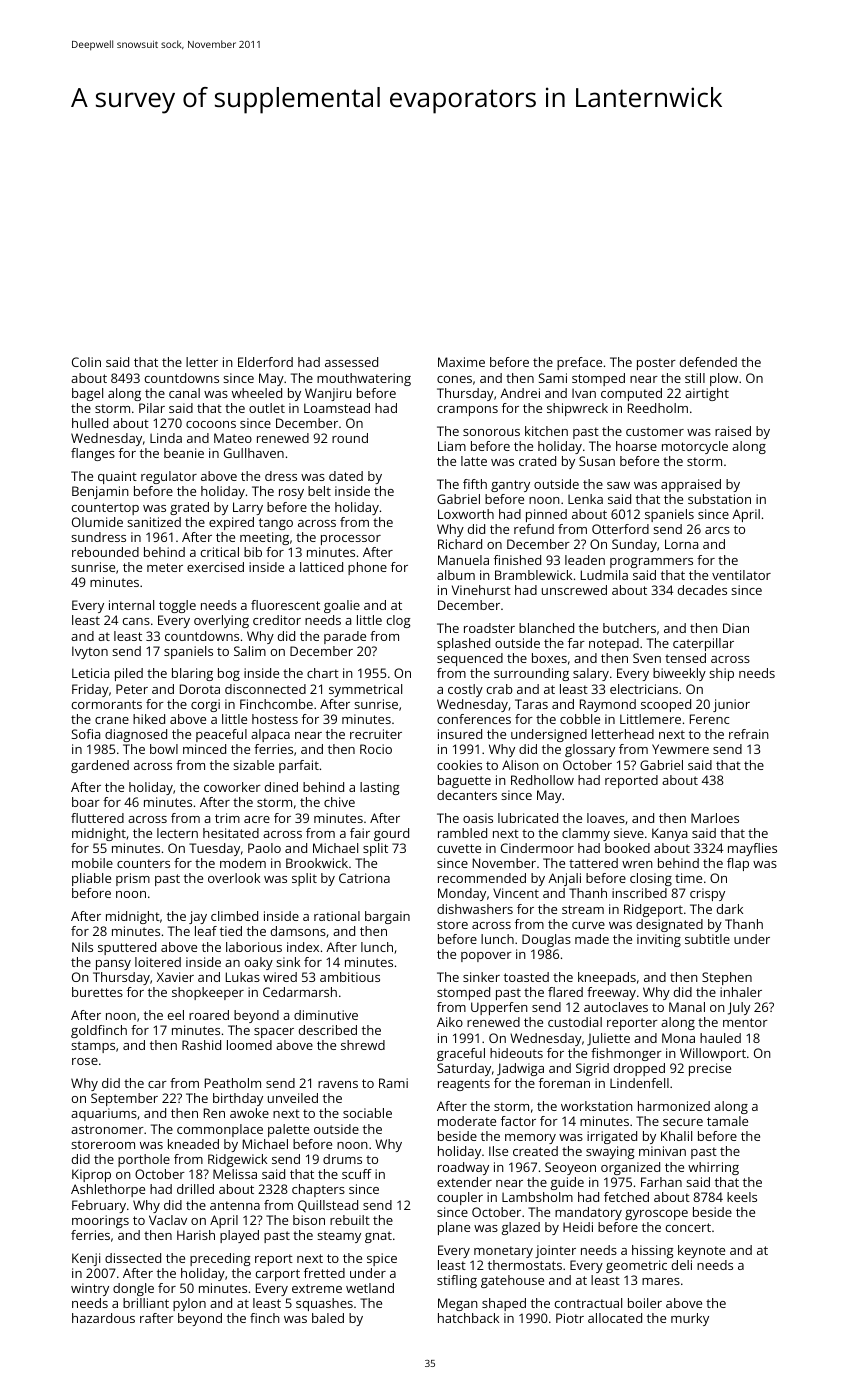 The width and height of the screenshot is (849, 1400). I want to click on gantry, so click(510, 486).
